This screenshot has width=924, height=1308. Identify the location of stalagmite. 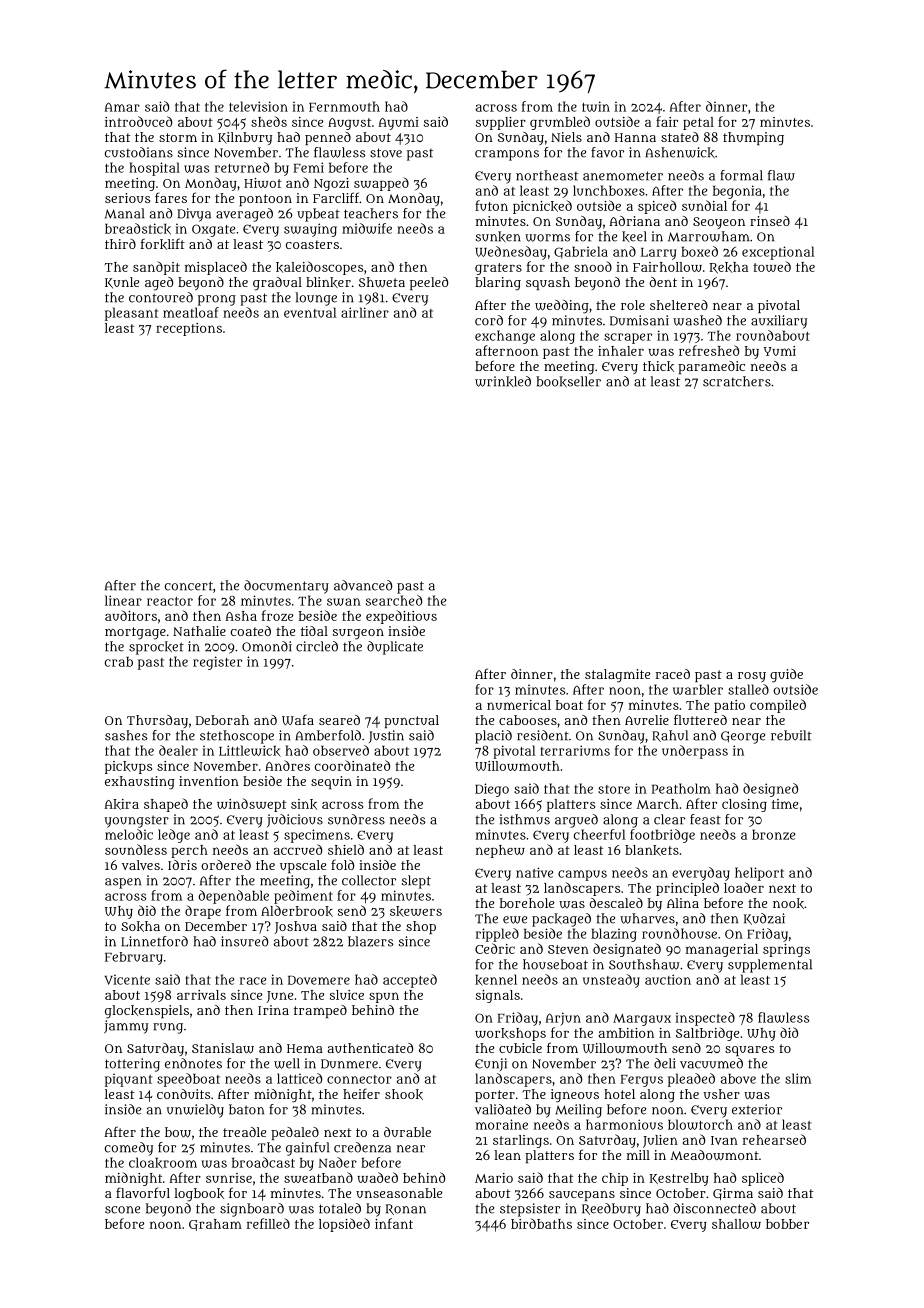
(617, 676).
